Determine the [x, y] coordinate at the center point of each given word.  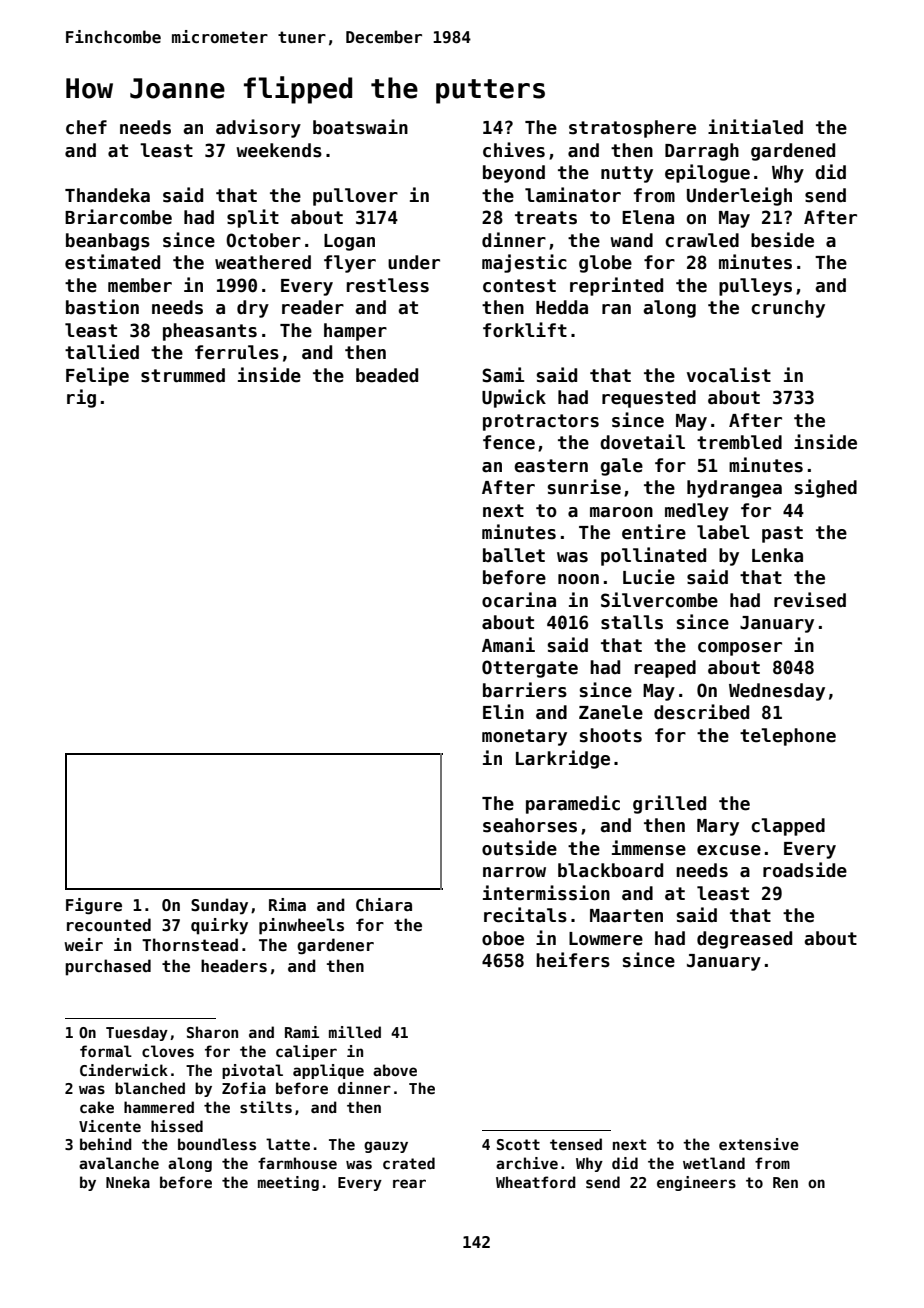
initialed [755, 127]
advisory [258, 128]
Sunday [219, 906]
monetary [524, 737]
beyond [514, 174]
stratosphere [632, 129]
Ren [785, 1182]
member [140, 285]
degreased [744, 940]
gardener [335, 946]
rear [409, 1183]
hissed [177, 1126]
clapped [788, 827]
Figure [94, 906]
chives [514, 150]
